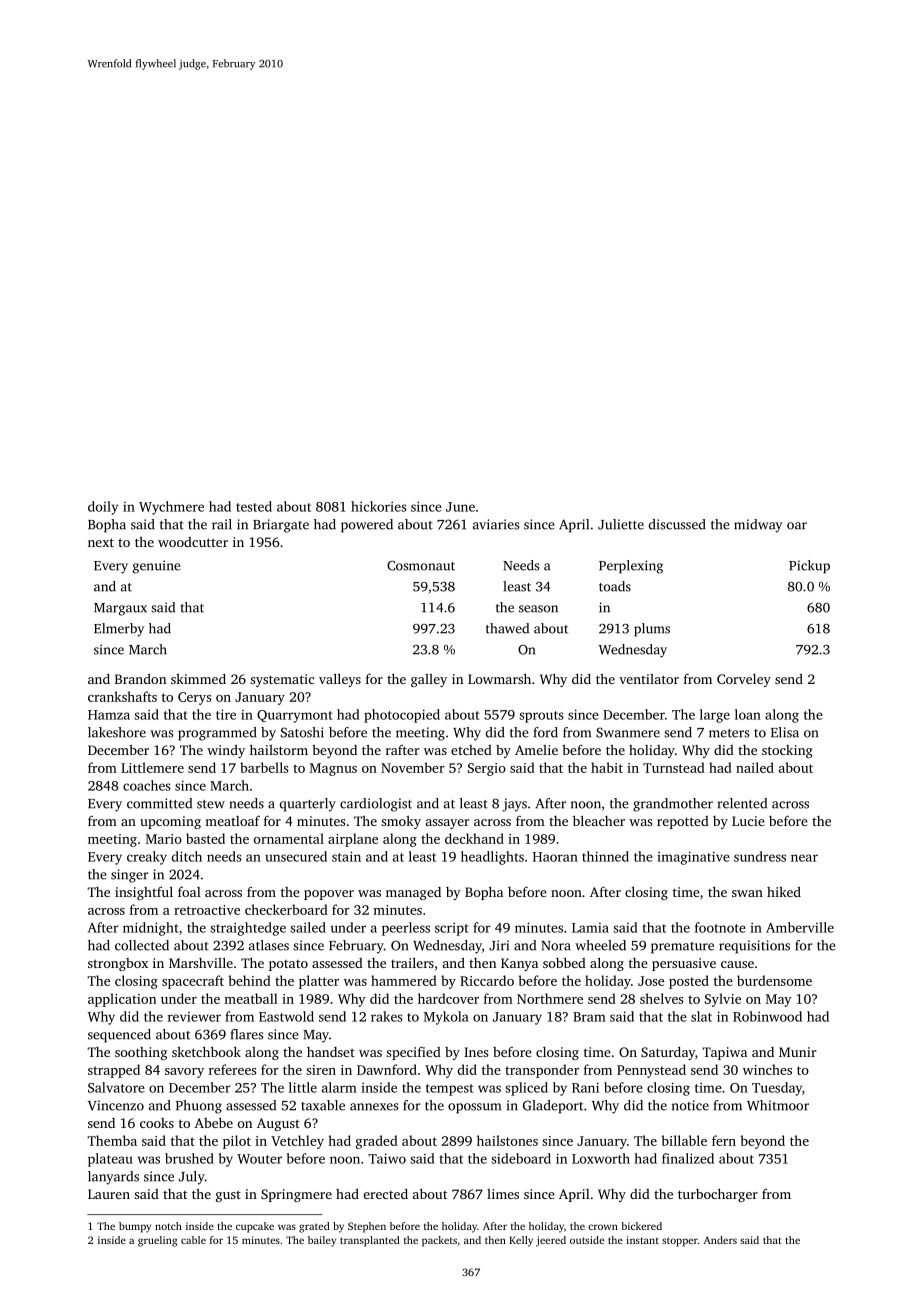  I want to click on notch, so click(168, 1226).
